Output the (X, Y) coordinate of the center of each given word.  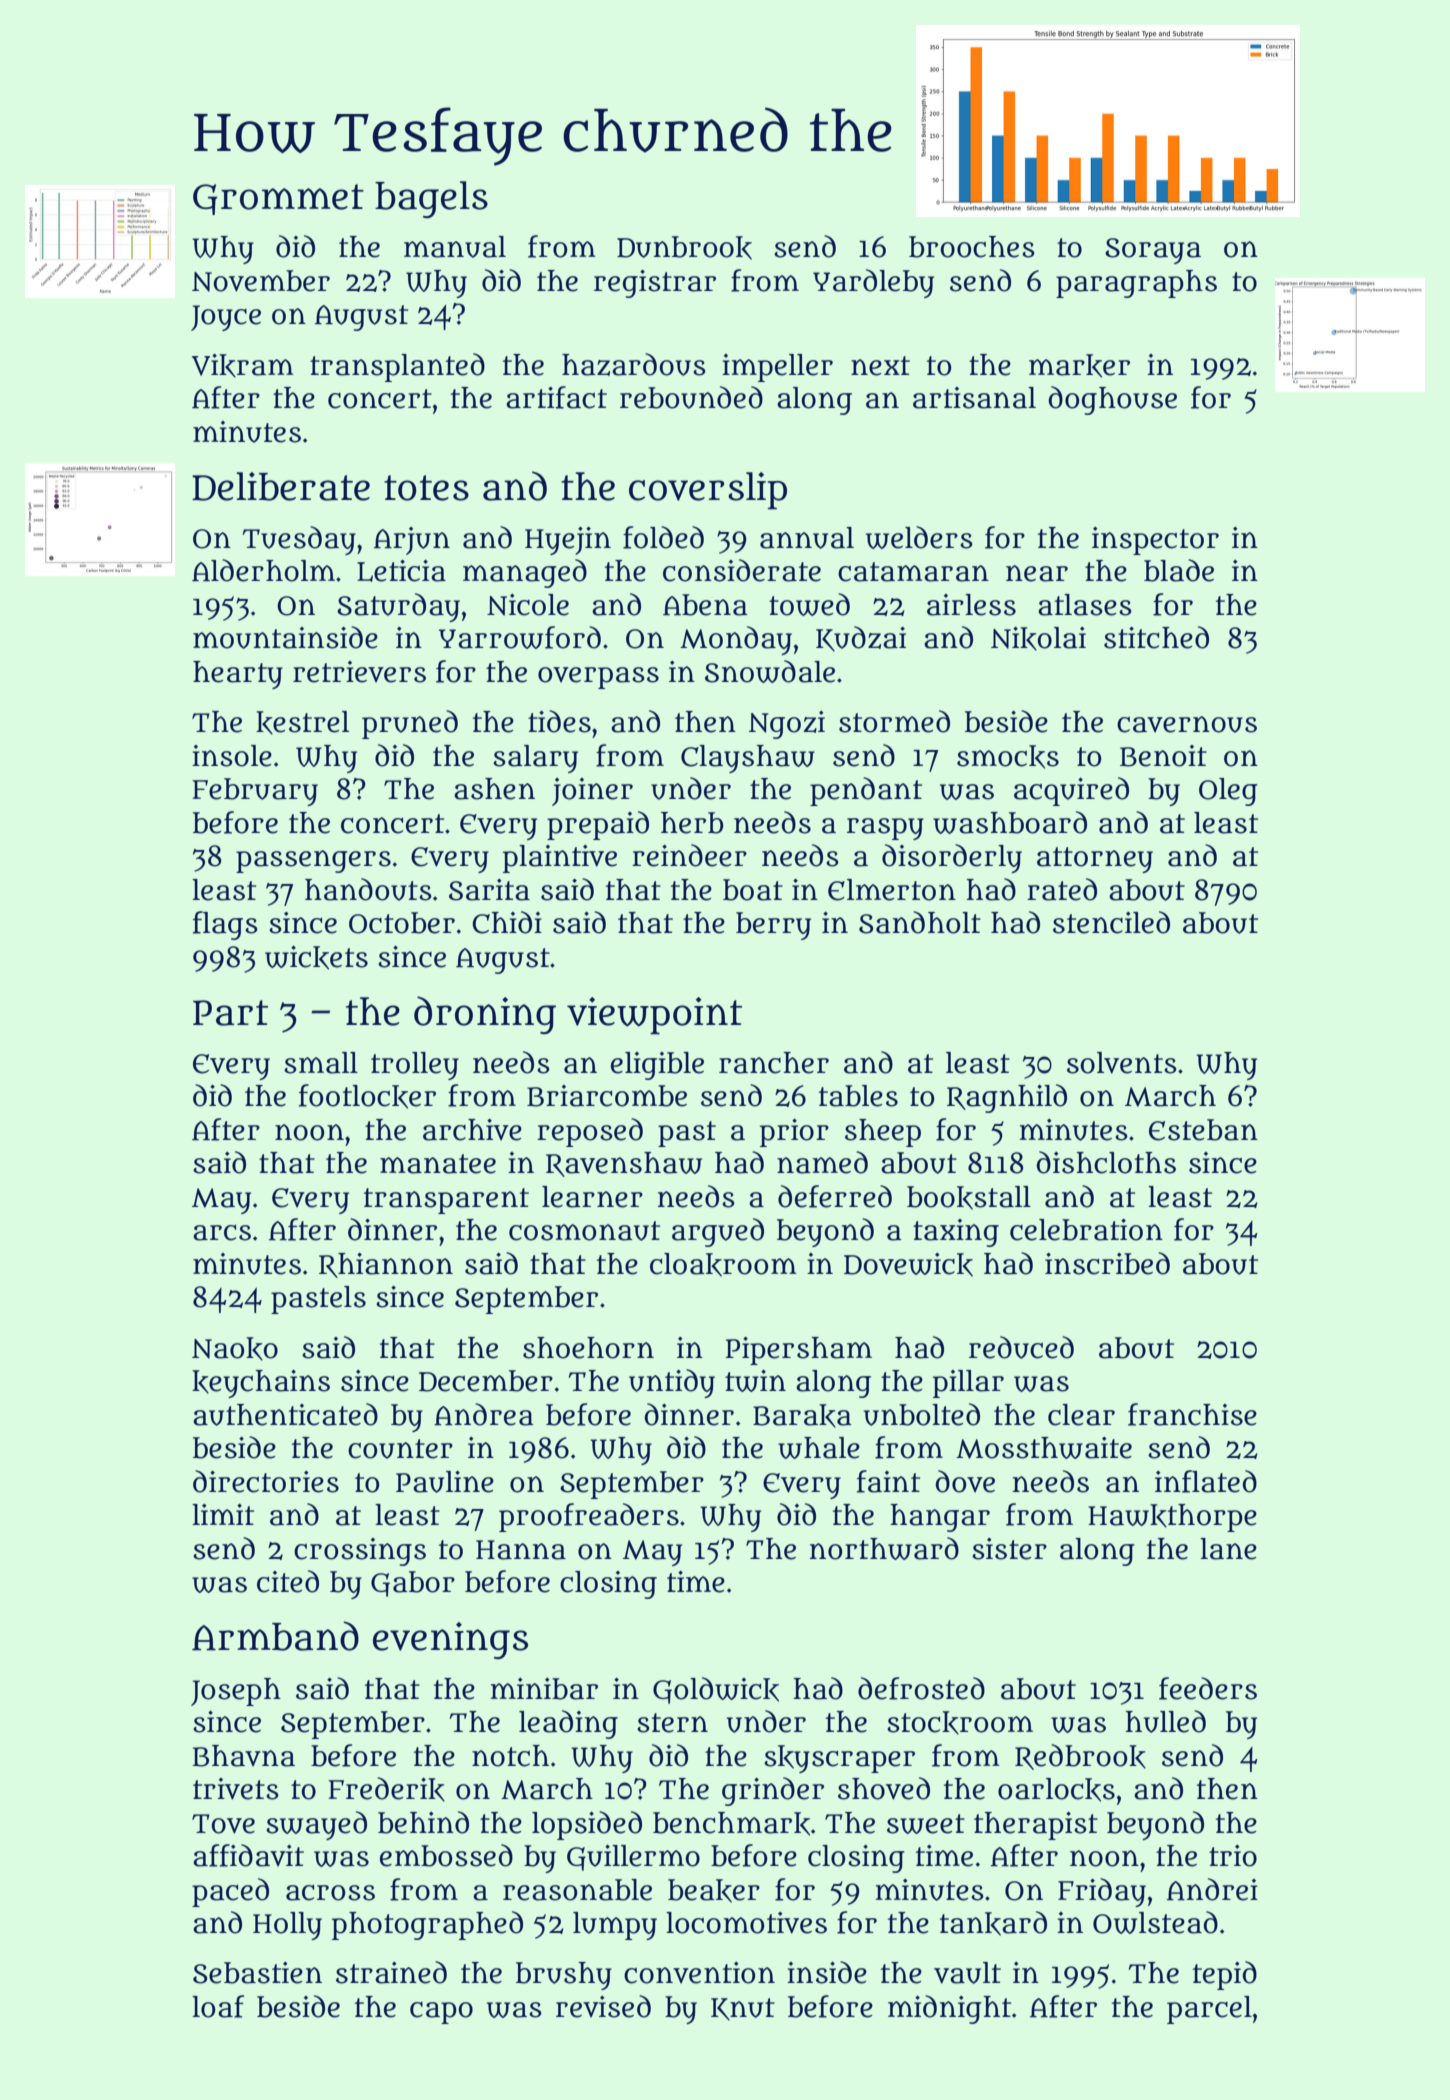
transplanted (397, 367)
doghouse (1112, 400)
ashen (494, 789)
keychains (261, 1384)
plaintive (560, 859)
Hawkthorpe (1172, 1518)
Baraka (802, 1416)
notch (510, 1756)
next (880, 366)
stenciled (1111, 922)
